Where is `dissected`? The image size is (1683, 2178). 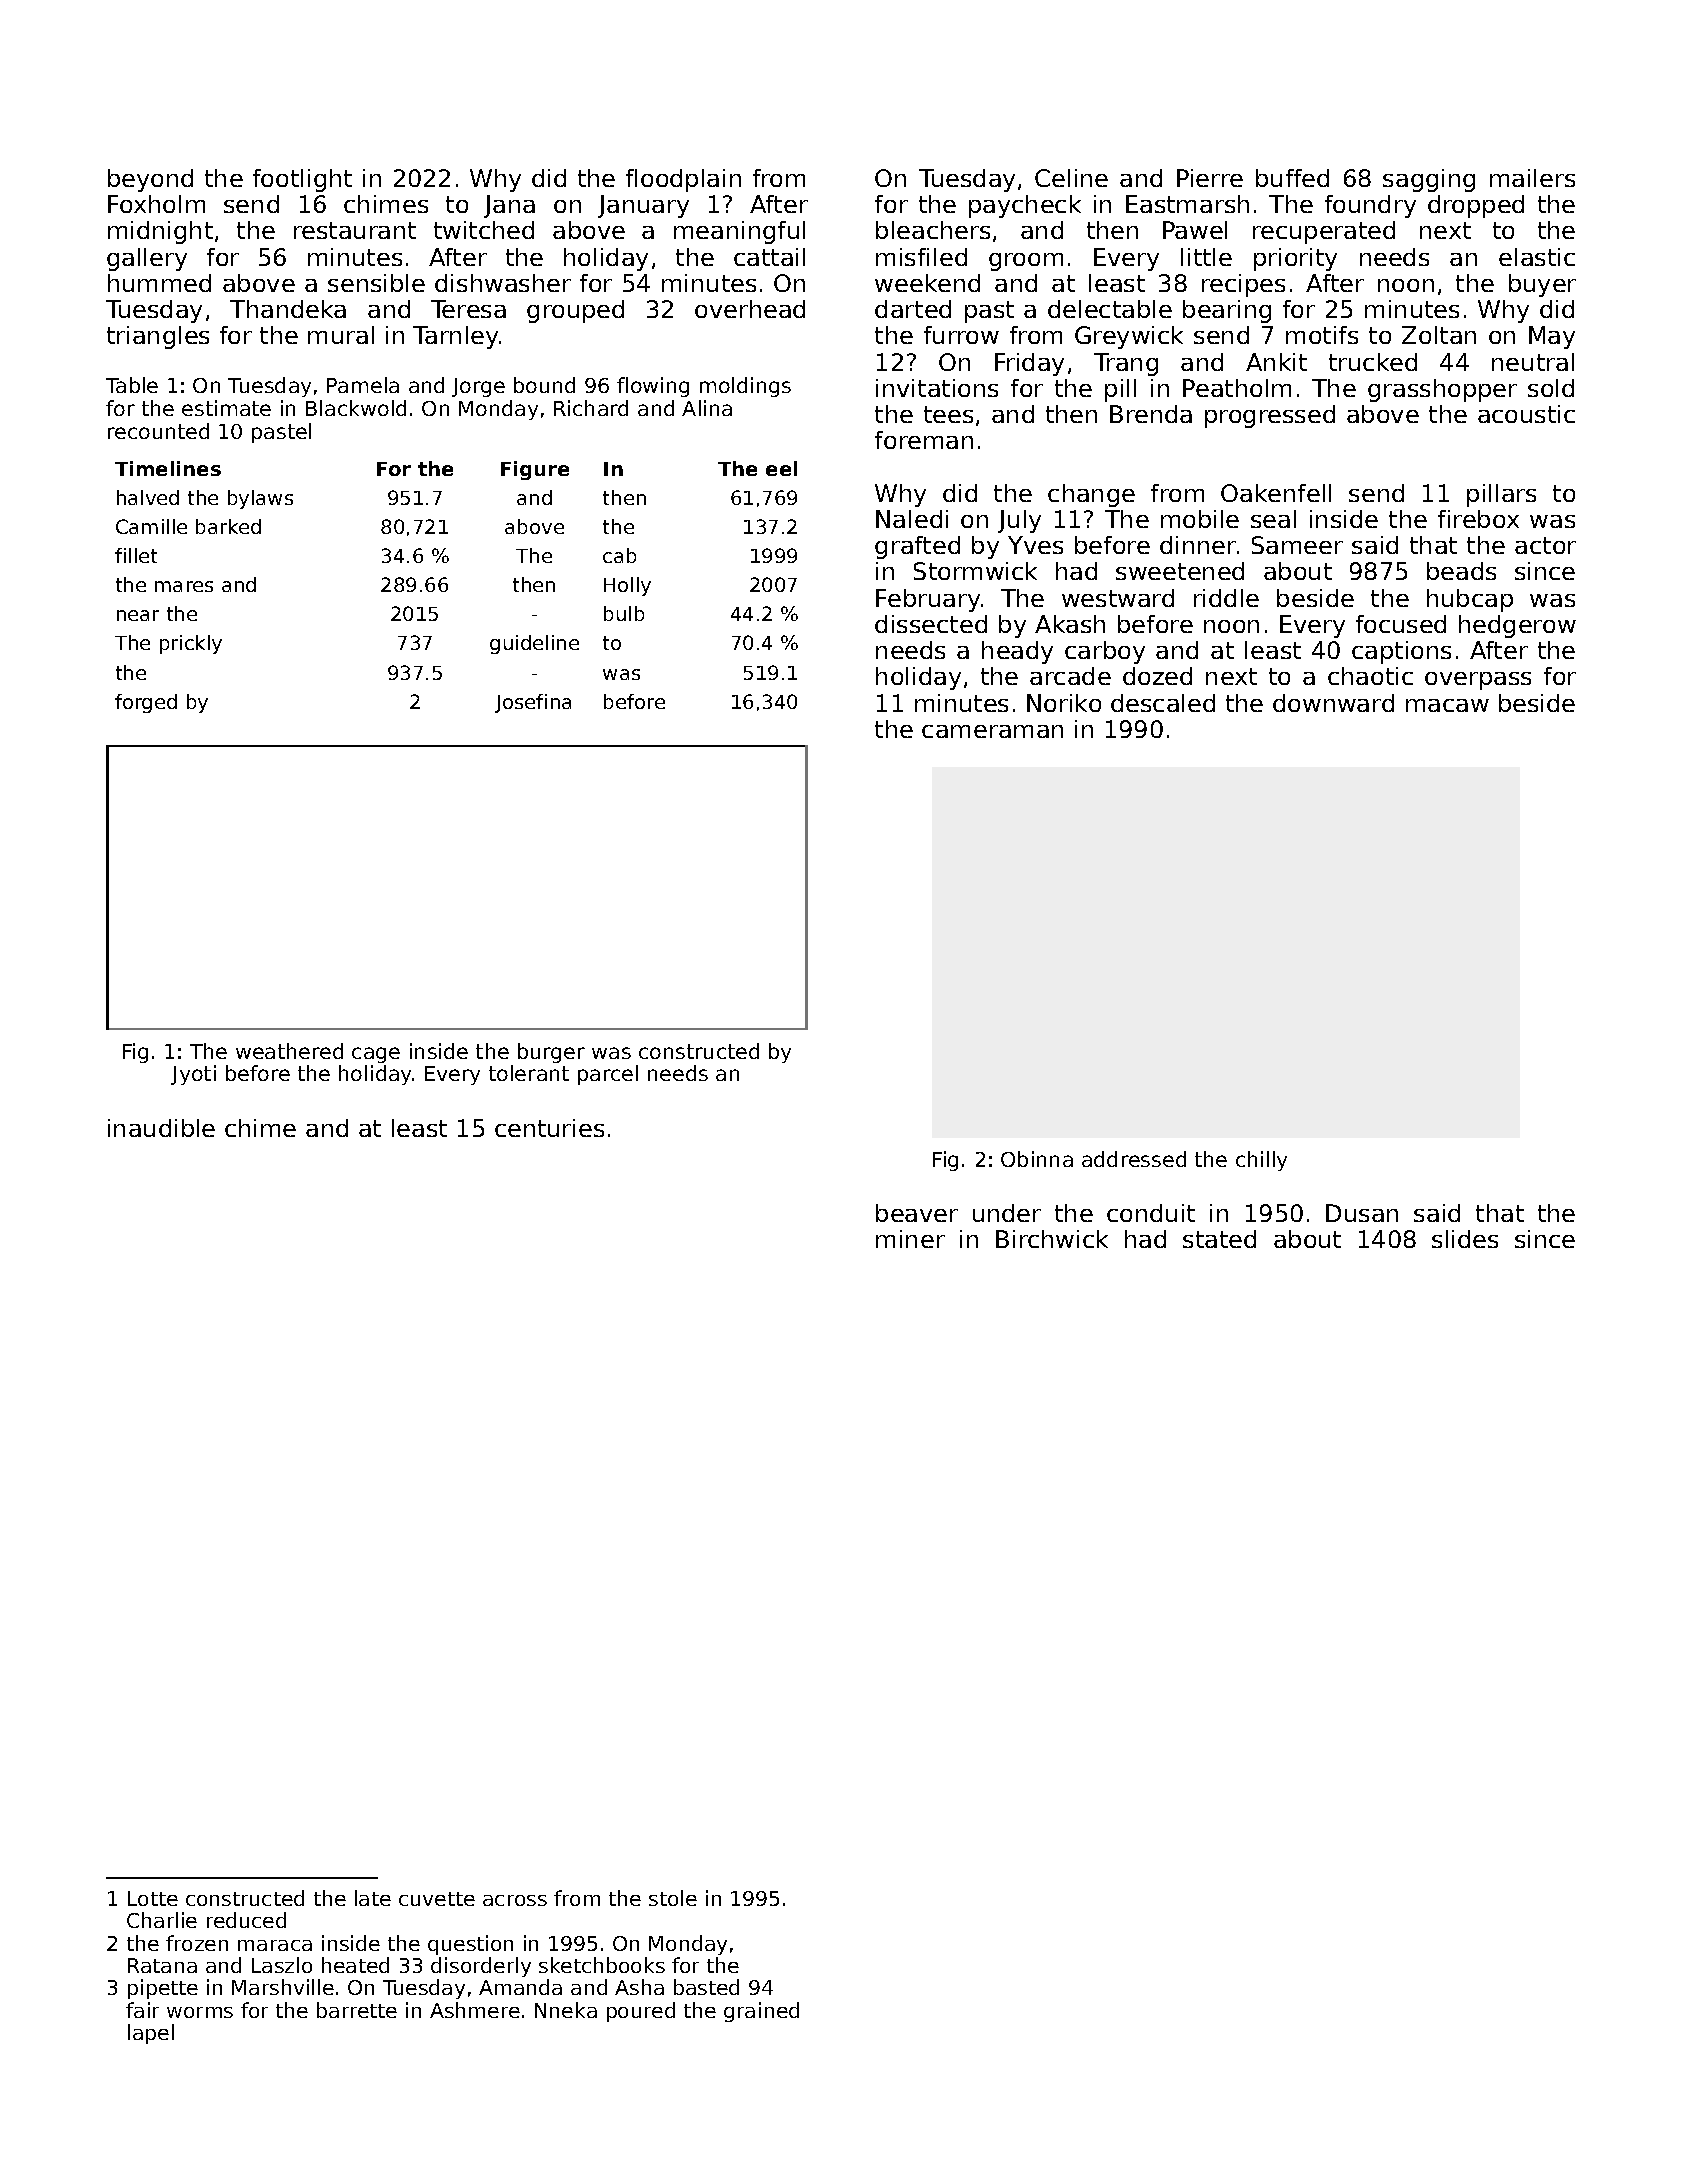
dissected is located at coordinates (931, 624).
